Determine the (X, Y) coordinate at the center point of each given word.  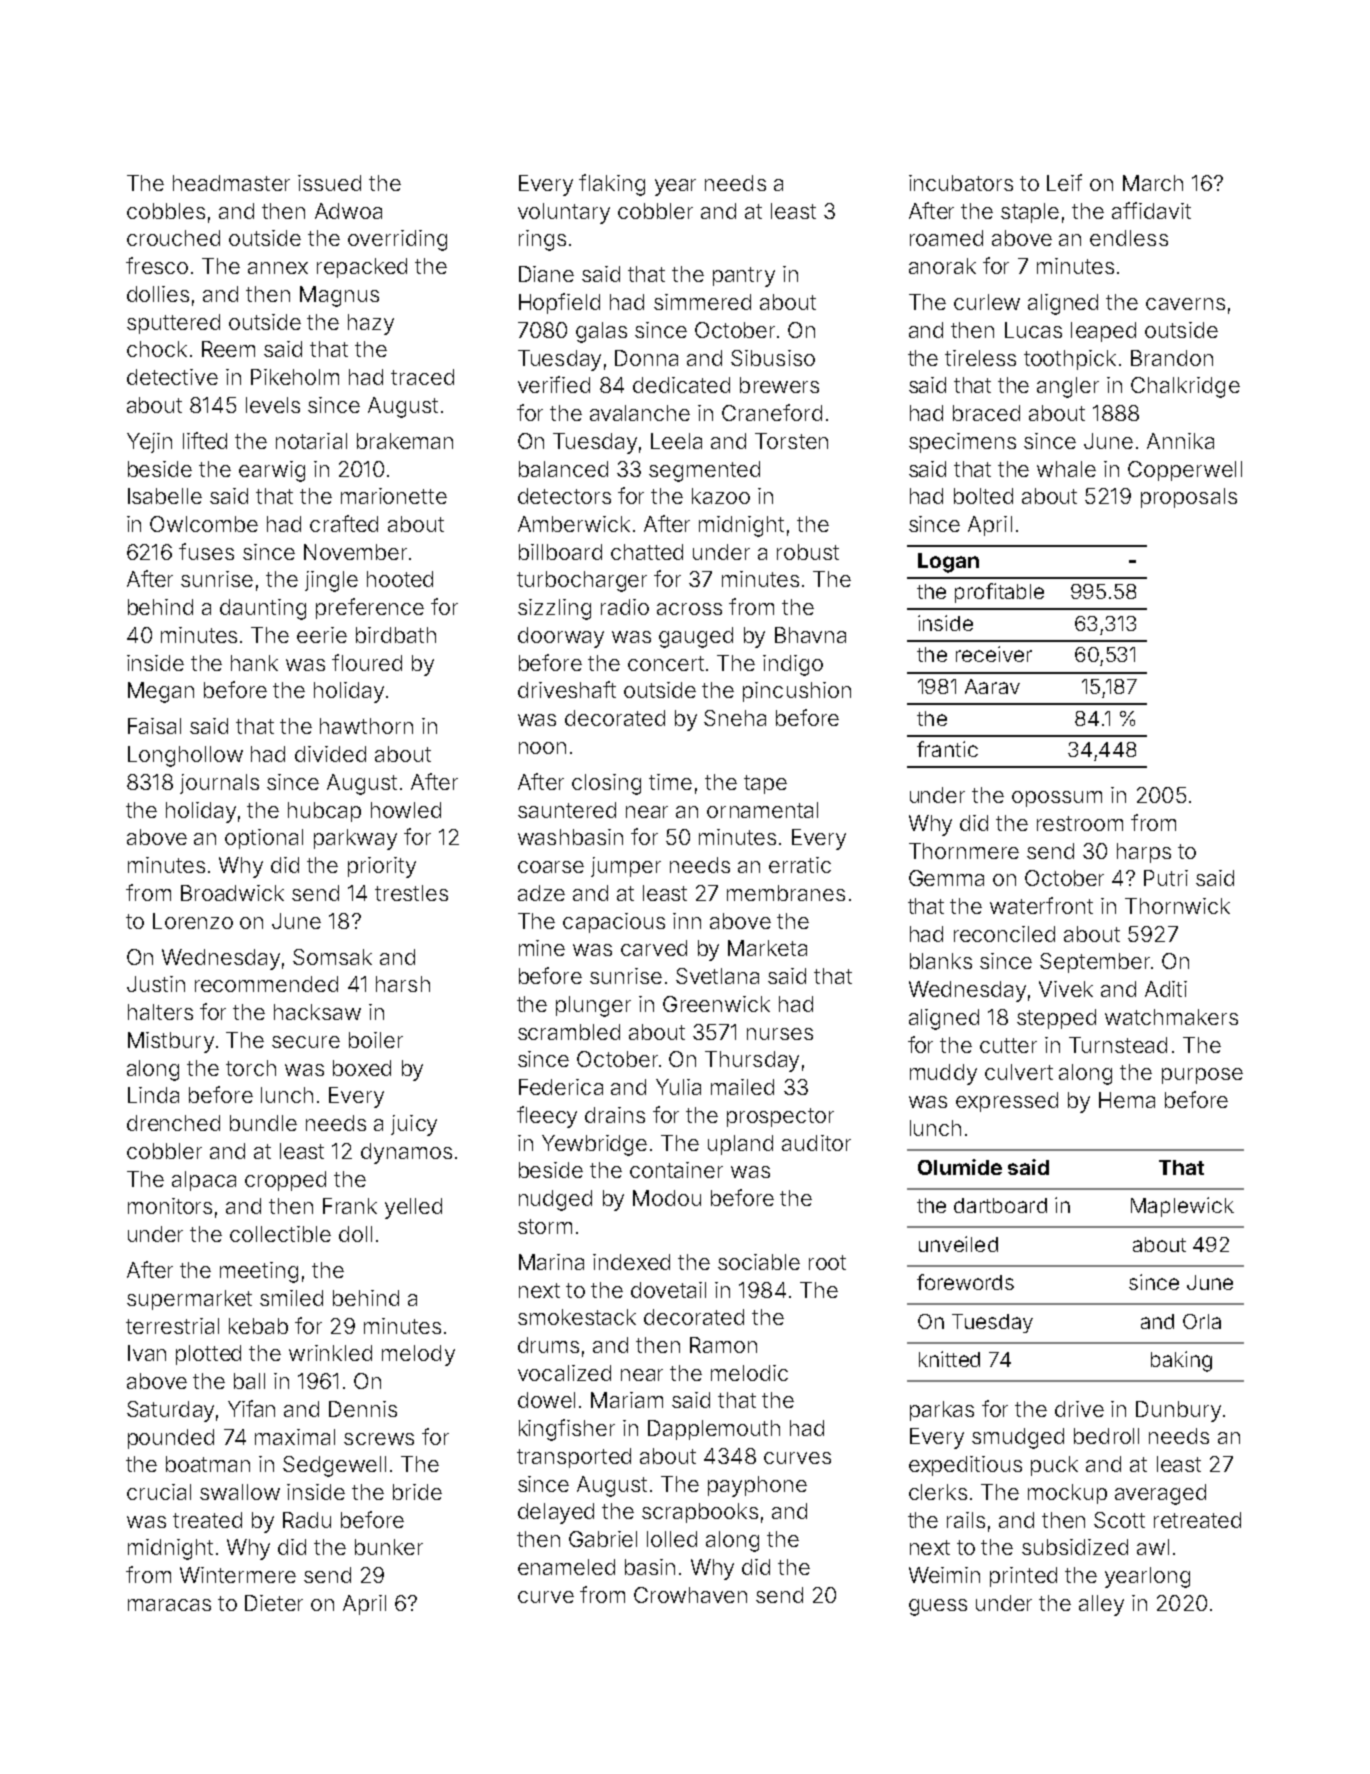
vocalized (564, 1373)
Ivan (147, 1353)
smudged (1018, 1438)
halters (160, 1012)
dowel (546, 1400)
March (1153, 183)
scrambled (569, 1032)
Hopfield (559, 303)
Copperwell (1185, 471)
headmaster (231, 183)
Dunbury (1178, 1411)
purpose (1202, 1076)
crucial (159, 1492)
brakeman (405, 441)
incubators (961, 183)
